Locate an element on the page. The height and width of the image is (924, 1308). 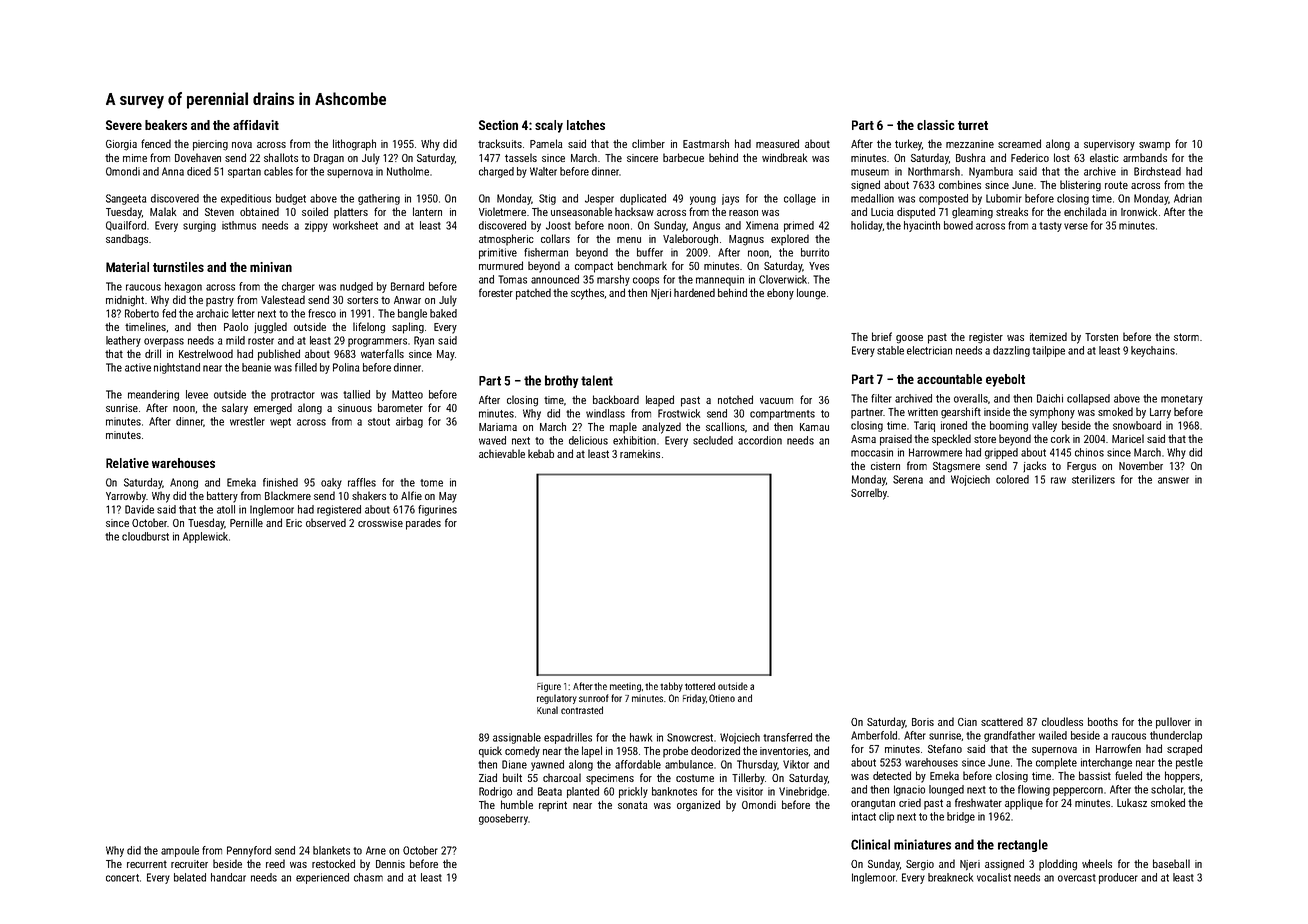
classic is located at coordinates (935, 125).
